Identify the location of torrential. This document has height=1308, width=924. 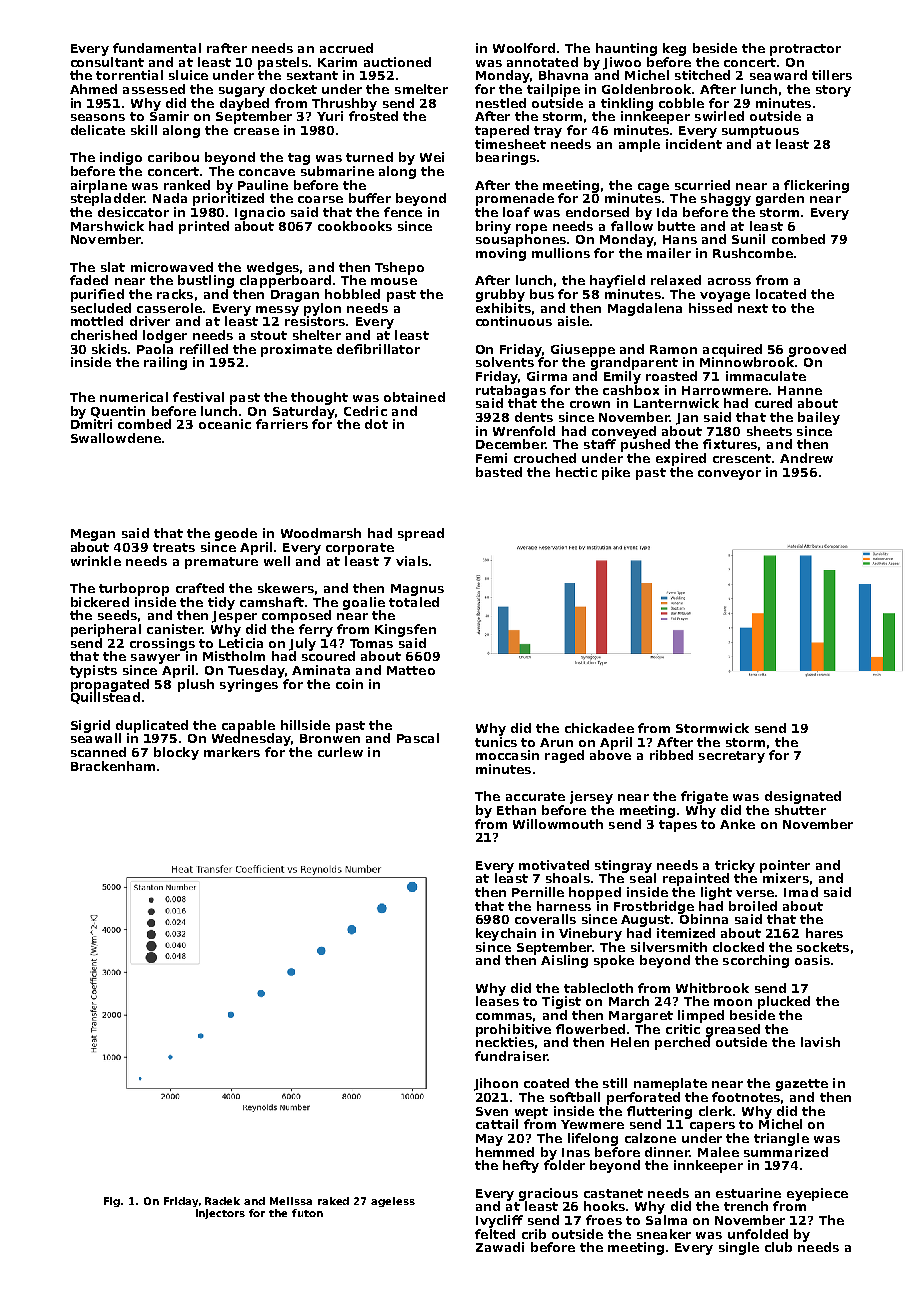
(129, 75).
